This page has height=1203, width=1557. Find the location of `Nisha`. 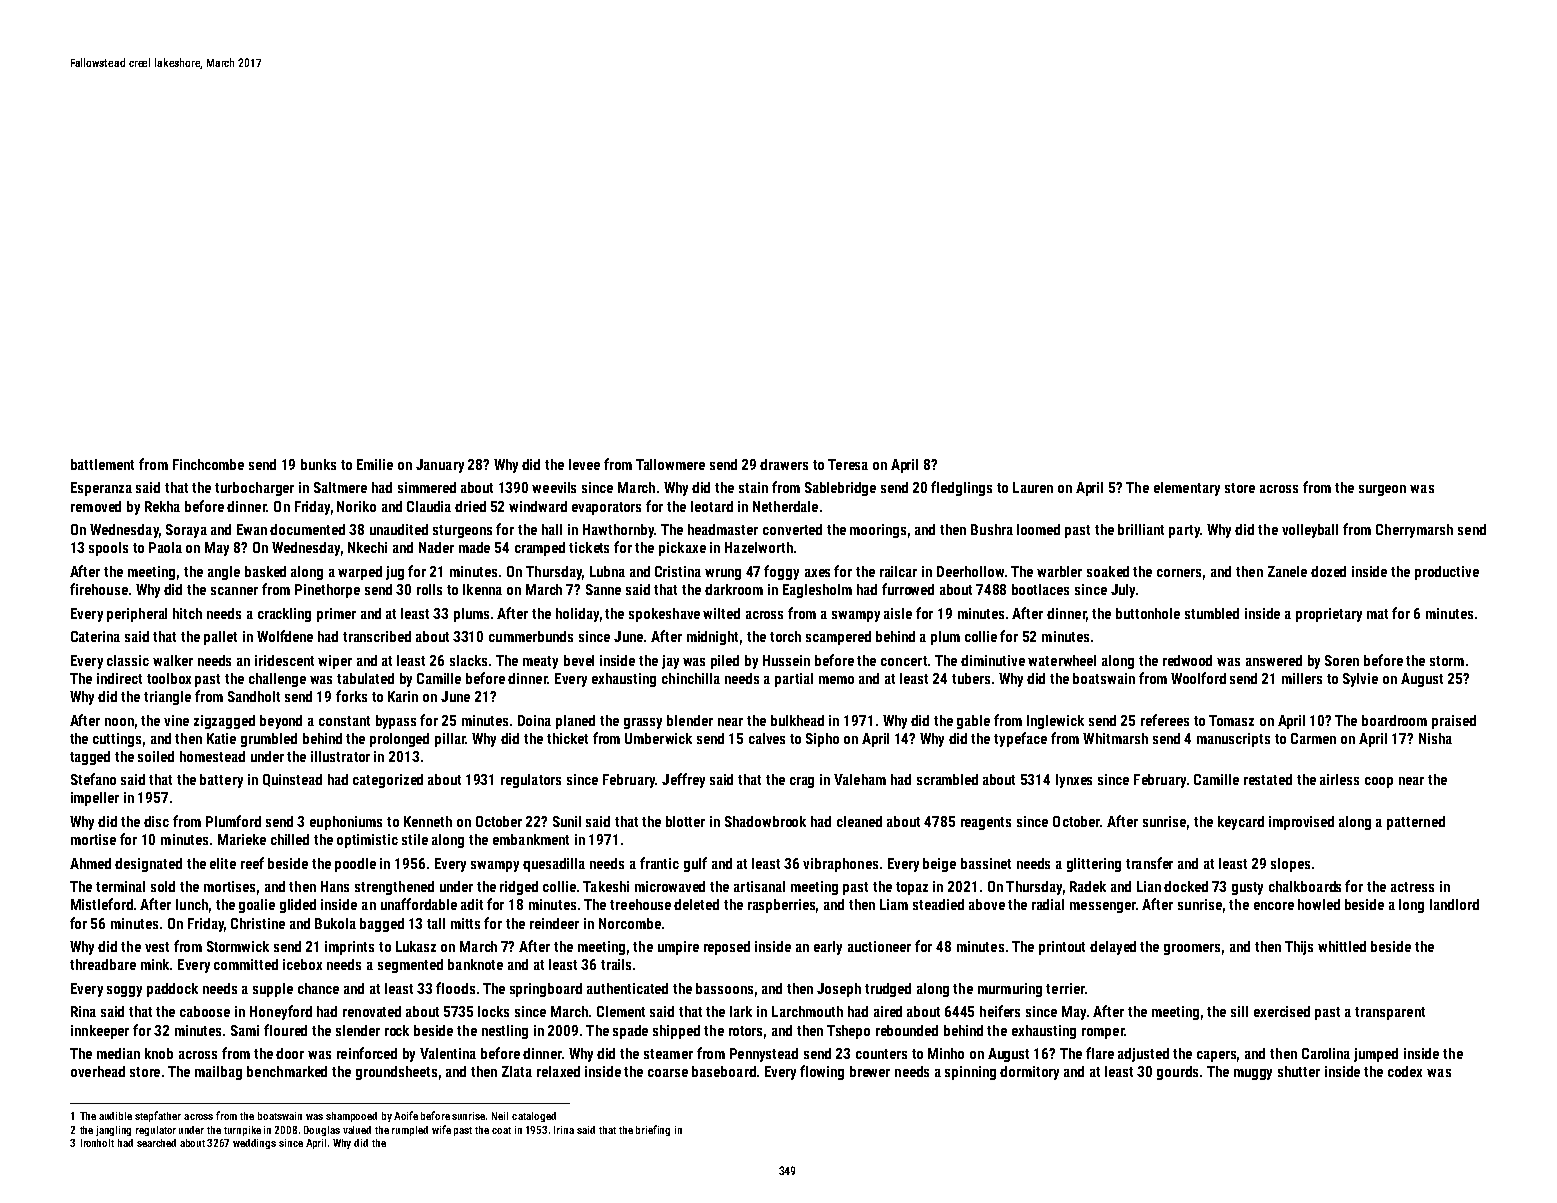

Nisha is located at coordinates (1435, 738).
